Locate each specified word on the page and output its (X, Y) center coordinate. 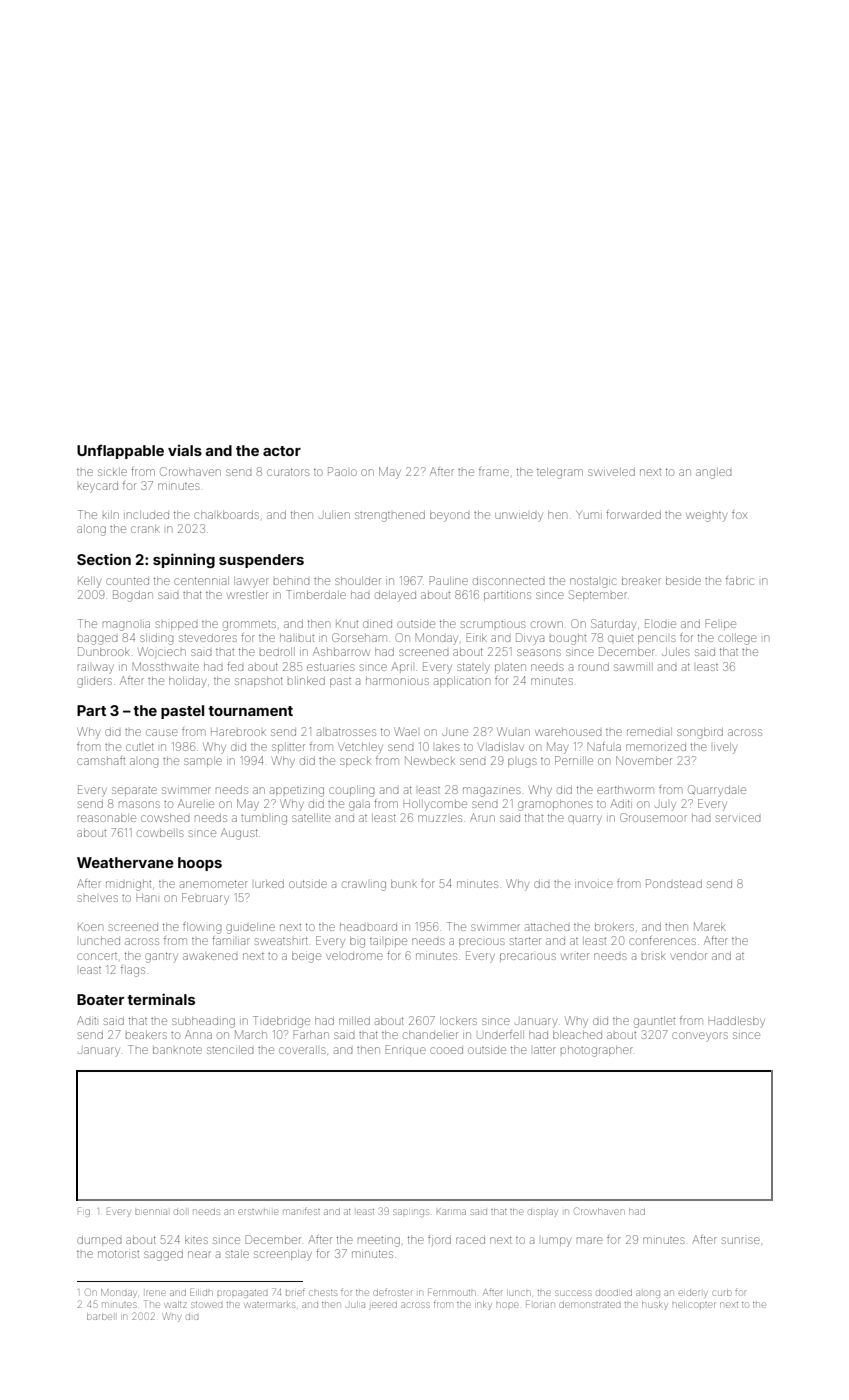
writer (575, 956)
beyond (449, 516)
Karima (451, 1211)
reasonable (107, 818)
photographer (597, 1051)
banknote (177, 1050)
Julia (355, 1305)
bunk (404, 884)
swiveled (611, 472)
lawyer (251, 582)
